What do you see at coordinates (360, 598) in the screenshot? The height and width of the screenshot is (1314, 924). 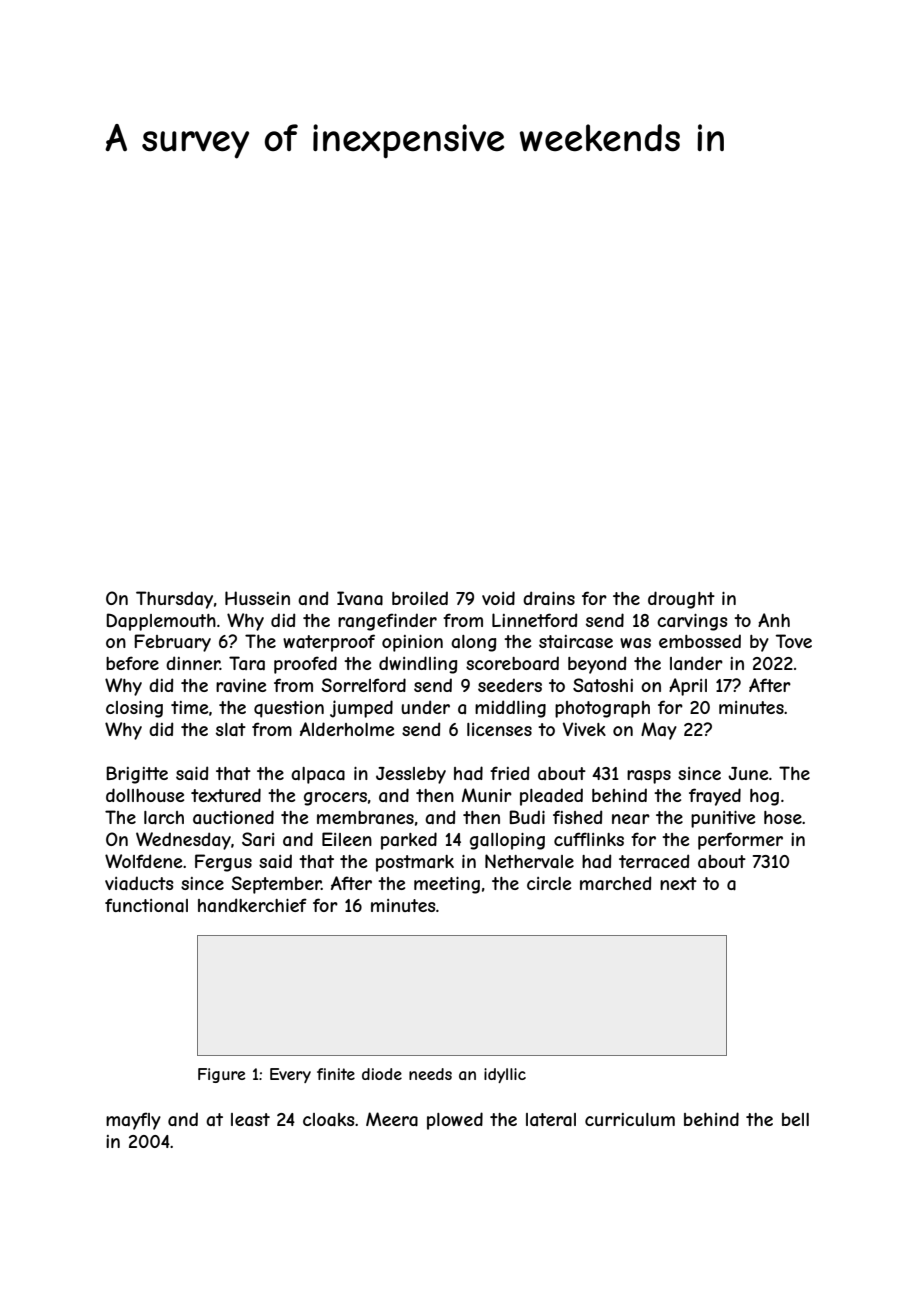 I see `Ivana` at bounding box center [360, 598].
